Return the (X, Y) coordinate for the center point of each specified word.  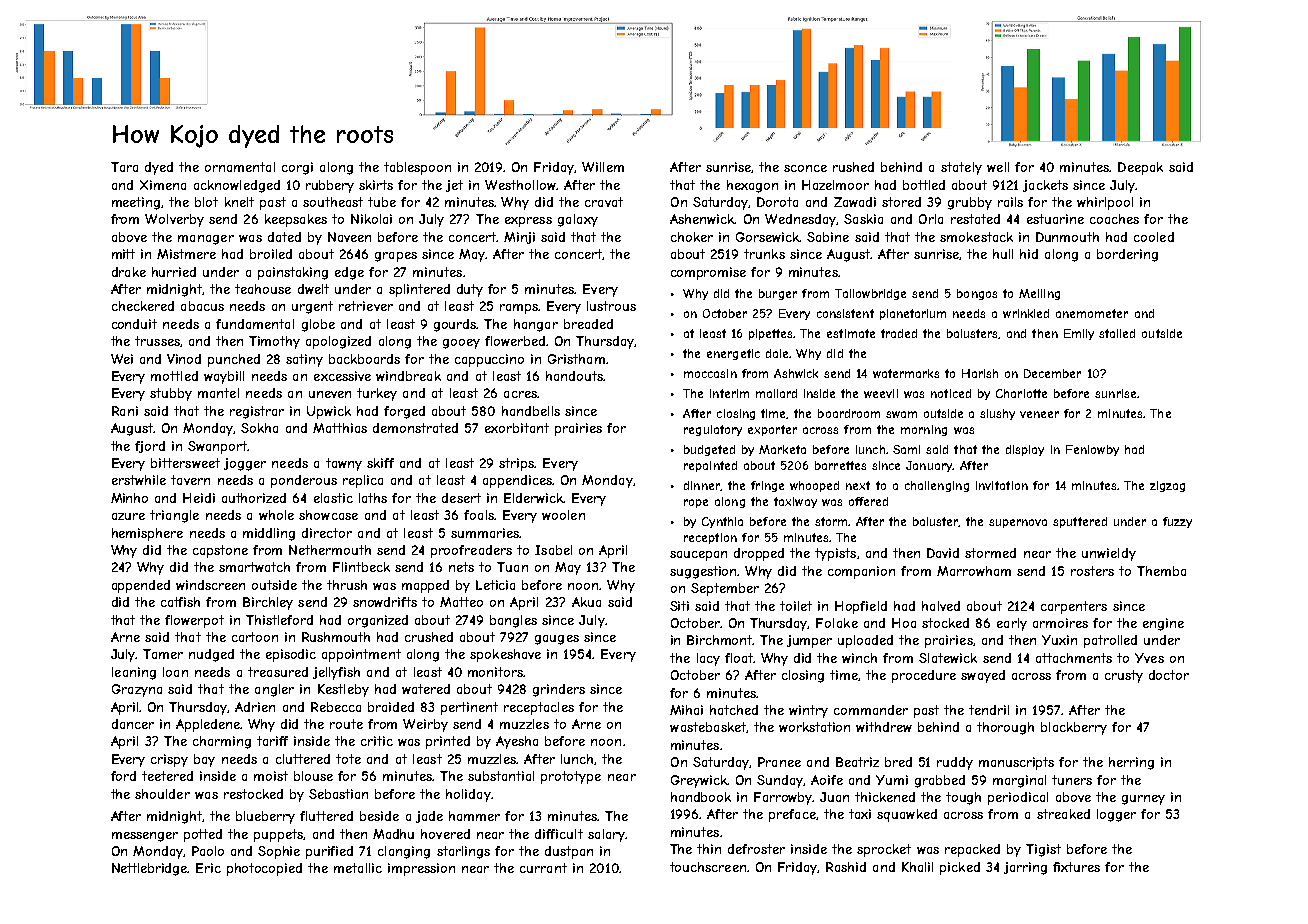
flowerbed (515, 341)
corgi (297, 168)
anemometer (1092, 313)
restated (975, 219)
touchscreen (708, 867)
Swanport (217, 447)
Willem (603, 167)
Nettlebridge (150, 869)
